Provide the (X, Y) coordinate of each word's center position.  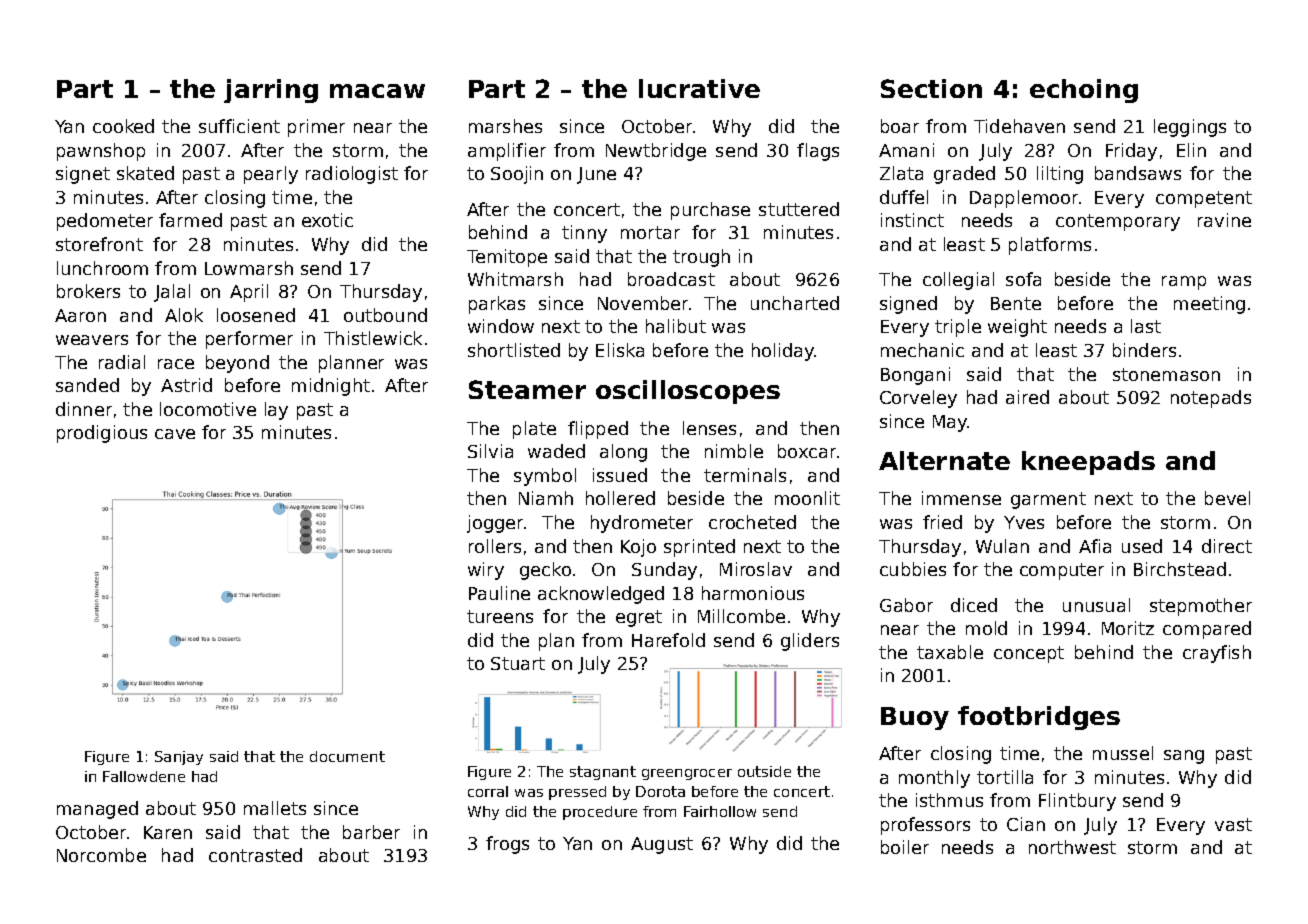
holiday (783, 352)
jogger (495, 524)
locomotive (208, 409)
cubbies (913, 569)
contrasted (255, 855)
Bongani (915, 376)
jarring (271, 91)
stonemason (1166, 374)
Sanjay (179, 758)
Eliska (620, 350)
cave (175, 434)
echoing (1084, 91)
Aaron (80, 315)
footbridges (1039, 718)
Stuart (518, 663)
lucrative (699, 88)
